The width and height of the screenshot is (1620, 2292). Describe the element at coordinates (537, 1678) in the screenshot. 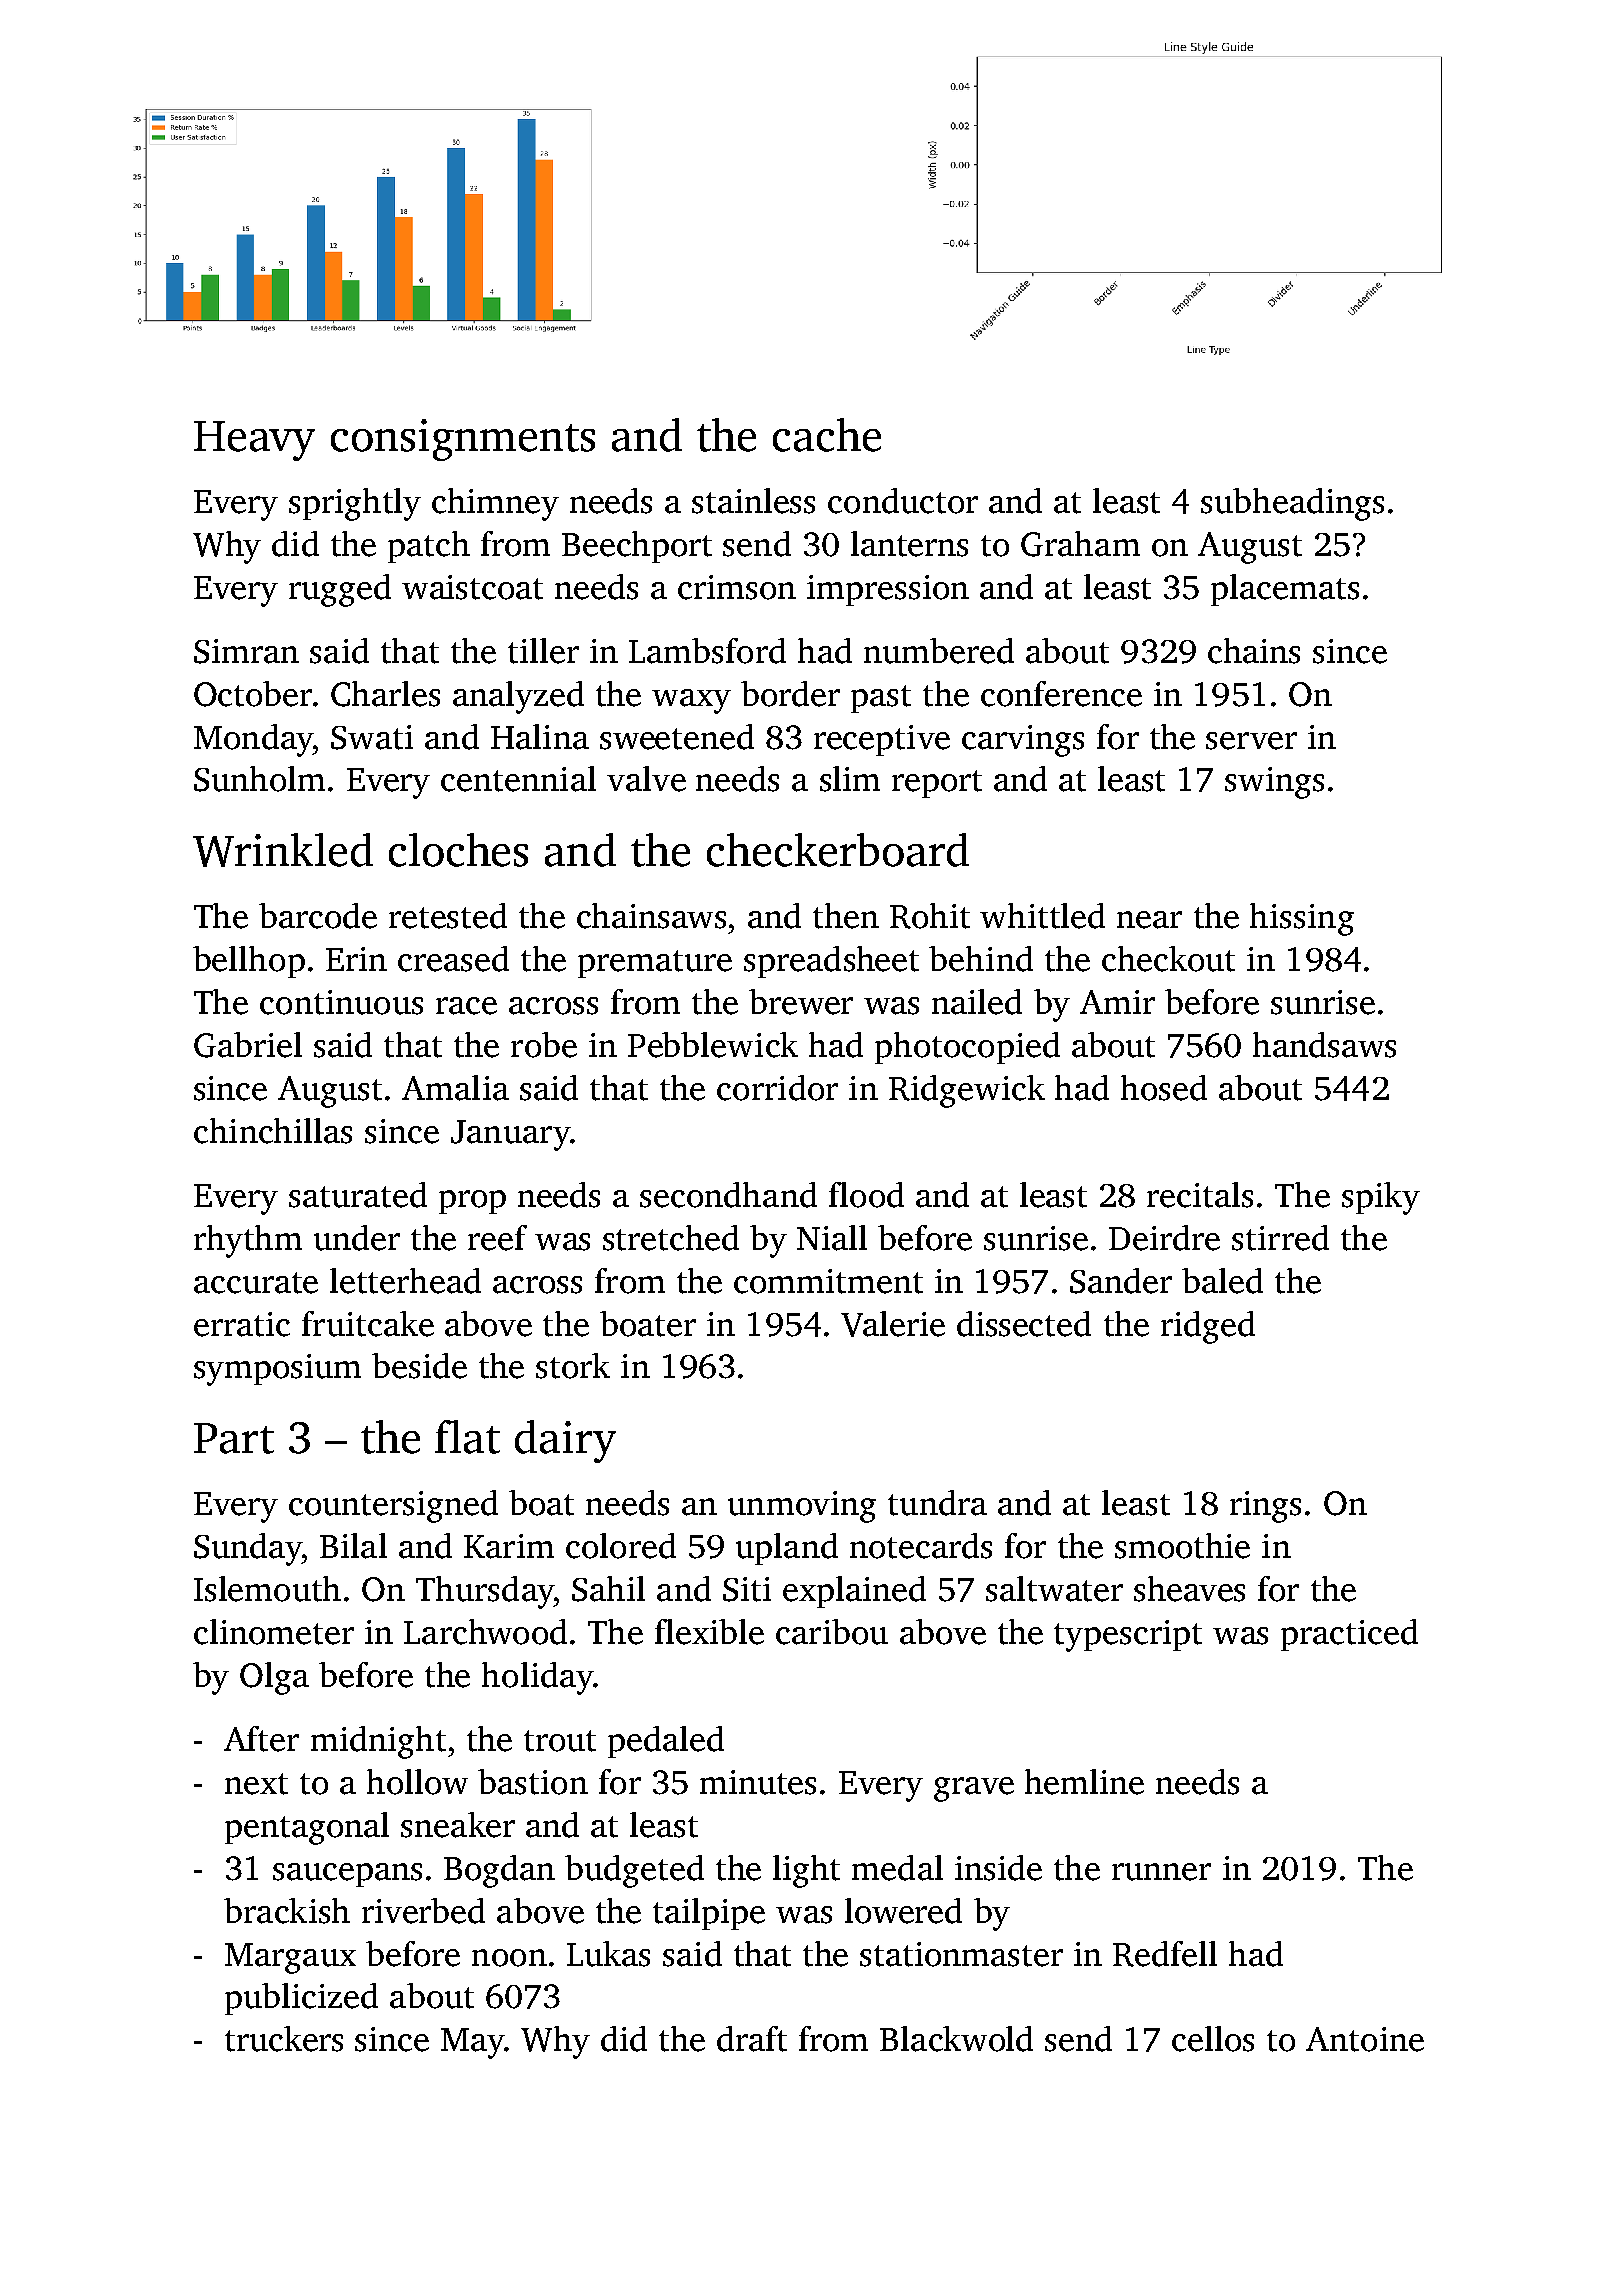

I see `holiday` at that location.
